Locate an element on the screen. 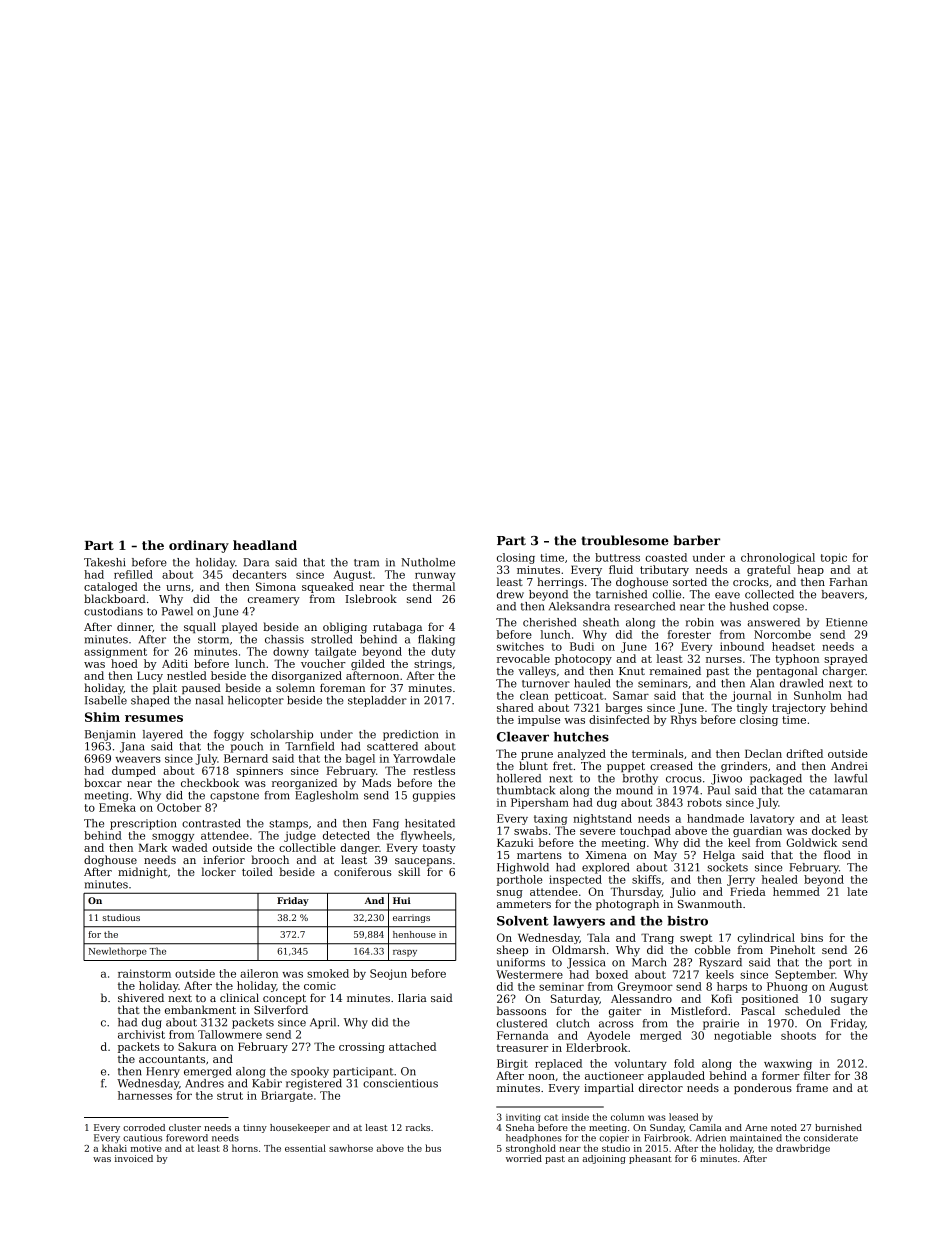 The height and width of the screenshot is (1233, 952). troublesome is located at coordinates (625, 540).
